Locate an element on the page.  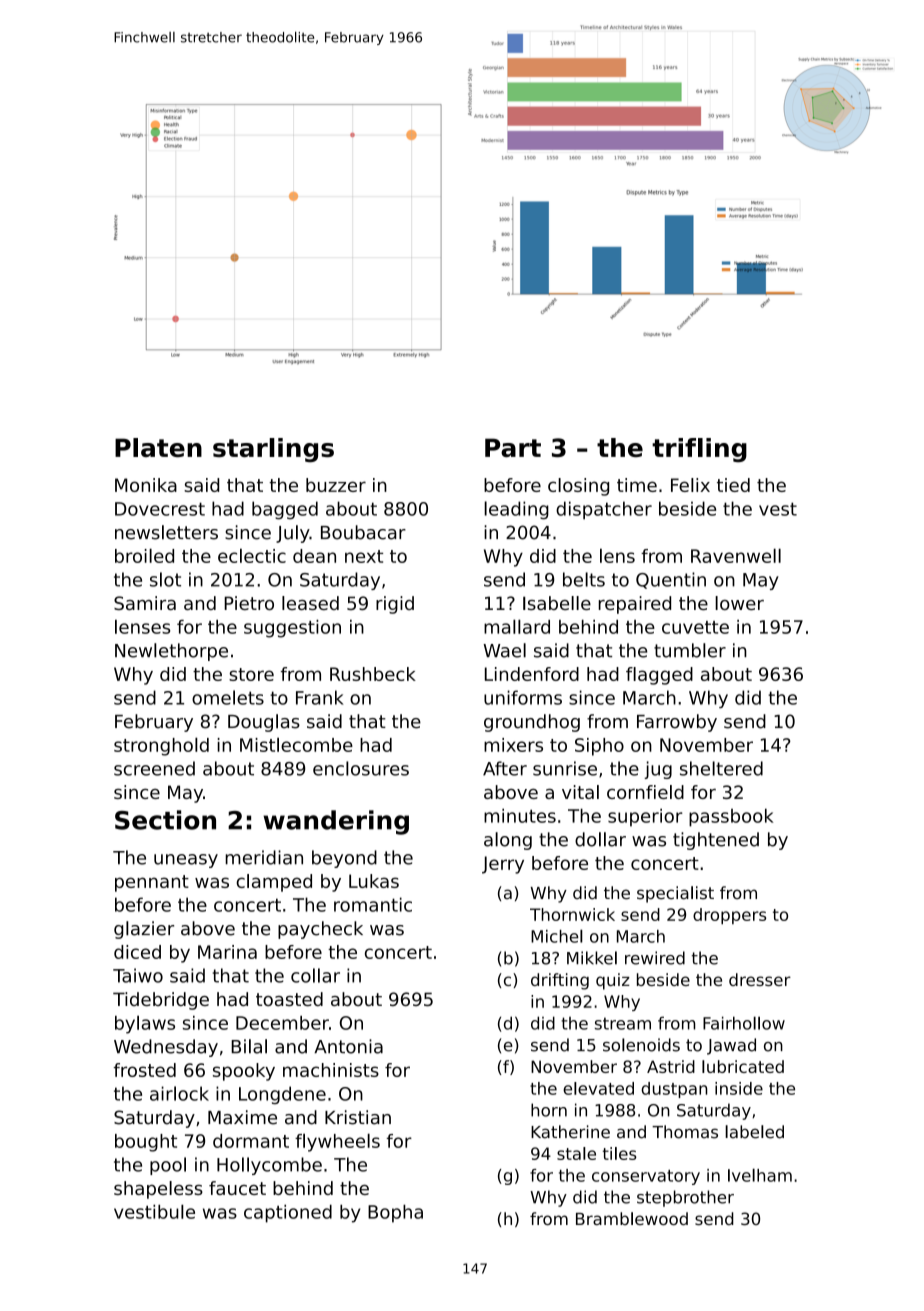
dormant is located at coordinates (251, 1141).
